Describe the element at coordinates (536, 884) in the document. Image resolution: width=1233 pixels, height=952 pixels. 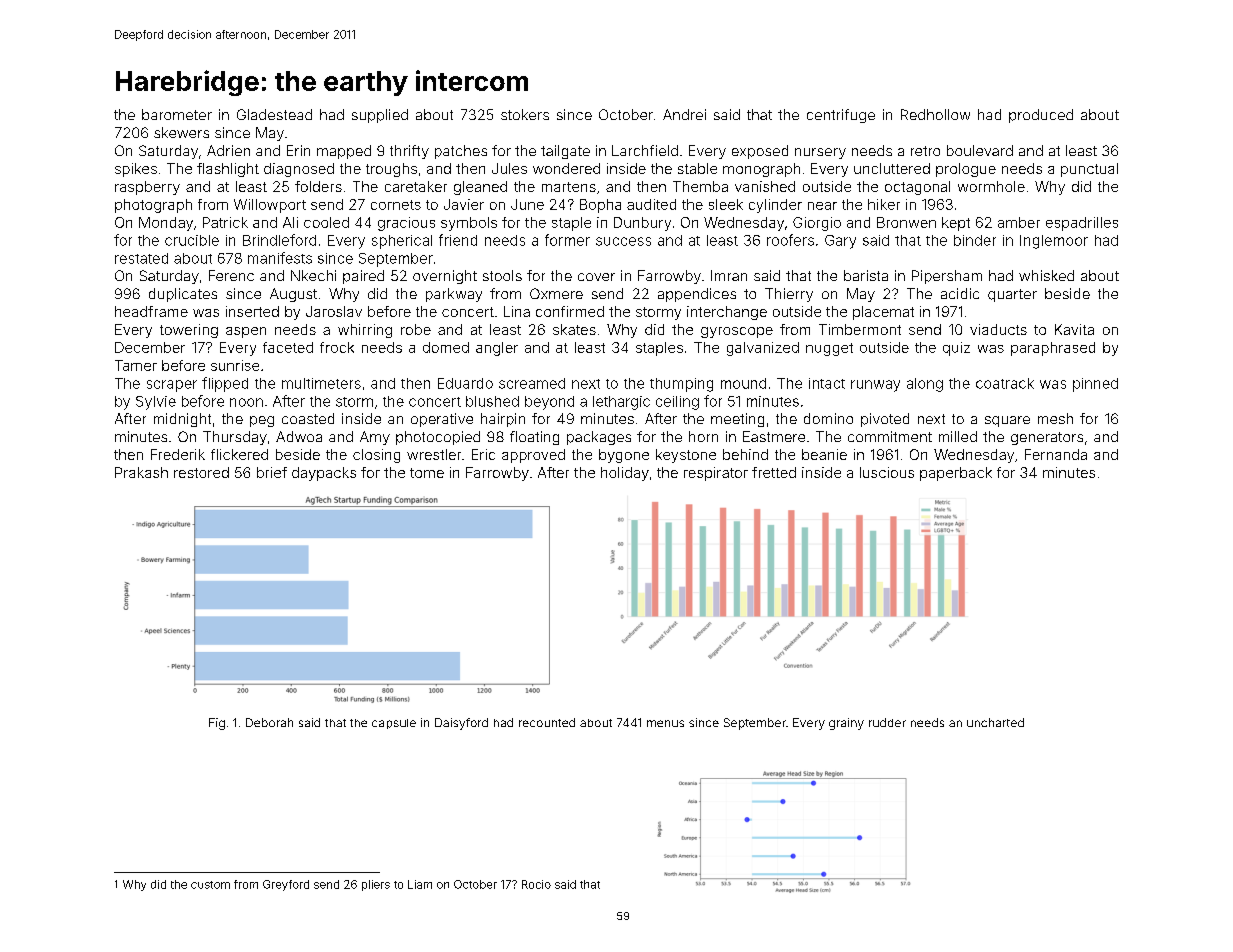
I see `Rocio` at that location.
